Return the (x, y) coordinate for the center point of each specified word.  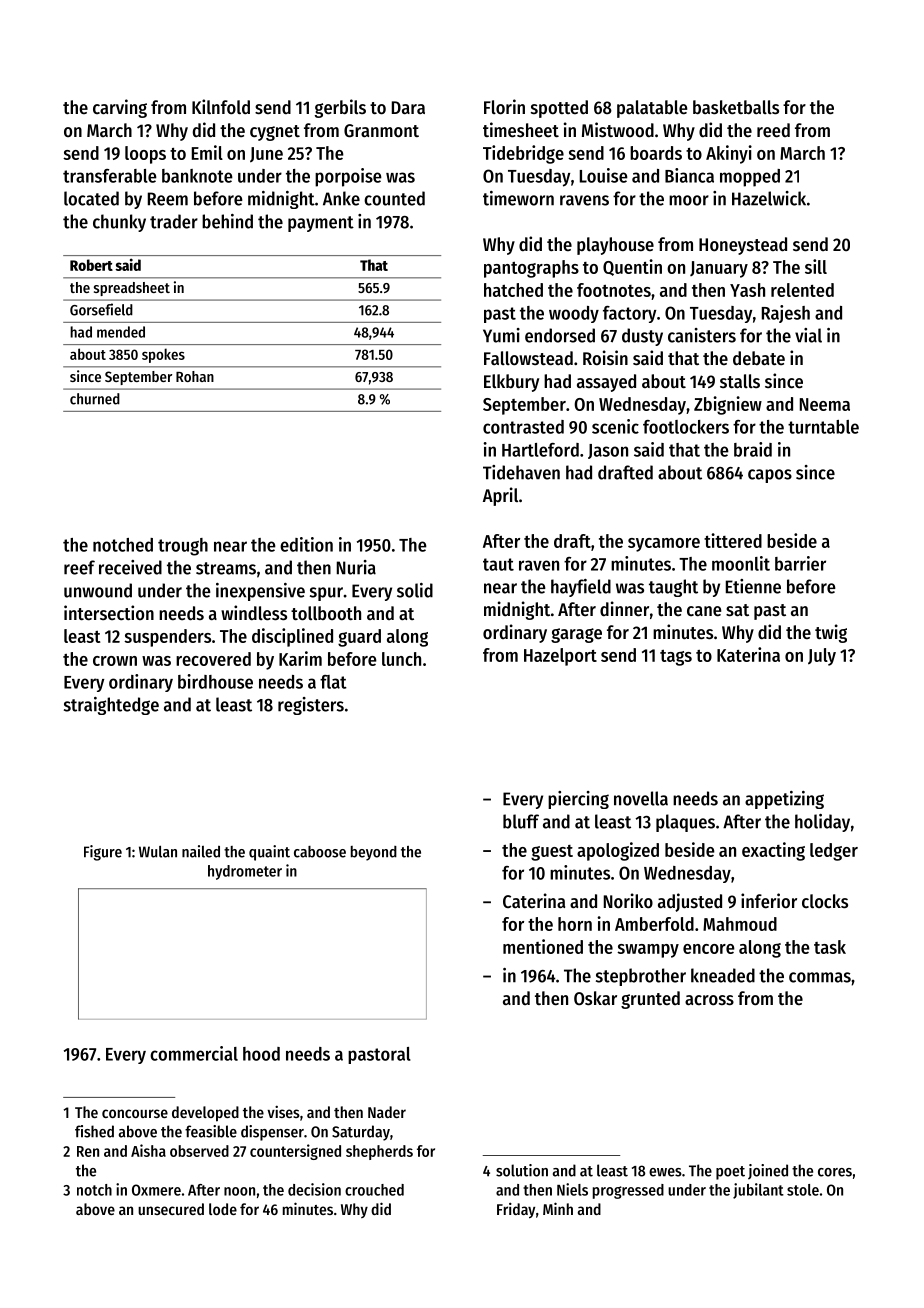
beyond (374, 853)
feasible (211, 1131)
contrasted (523, 427)
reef (79, 567)
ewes (665, 1172)
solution (522, 1170)
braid (753, 449)
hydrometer (245, 872)
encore (709, 949)
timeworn (518, 198)
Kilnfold (221, 107)
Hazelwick (769, 198)
